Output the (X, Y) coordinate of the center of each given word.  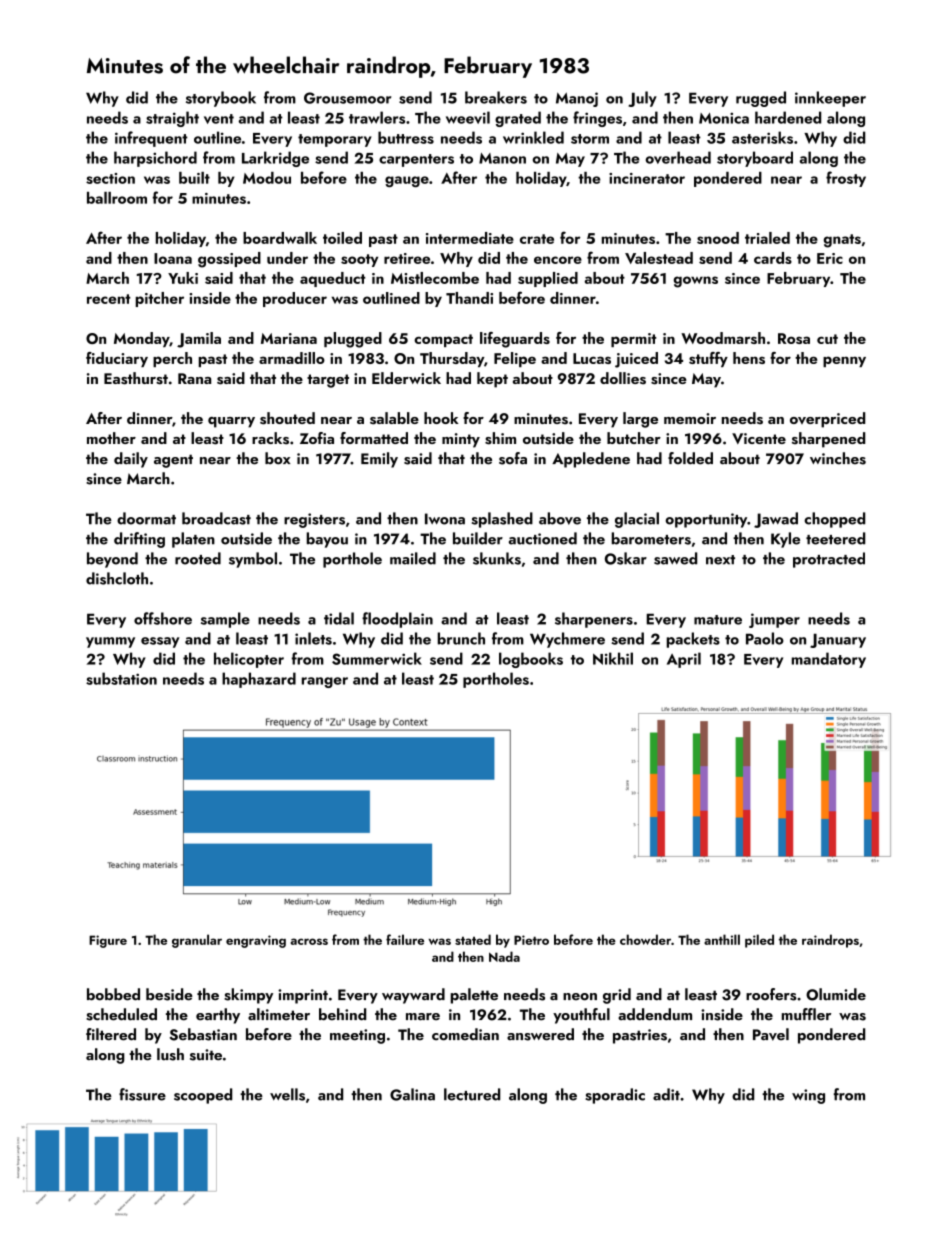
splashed (502, 520)
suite (206, 1055)
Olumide (836, 994)
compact (443, 340)
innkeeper (830, 99)
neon (580, 997)
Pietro (531, 940)
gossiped (229, 260)
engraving (256, 941)
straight (172, 119)
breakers (496, 97)
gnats (842, 241)
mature (718, 620)
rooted (198, 558)
